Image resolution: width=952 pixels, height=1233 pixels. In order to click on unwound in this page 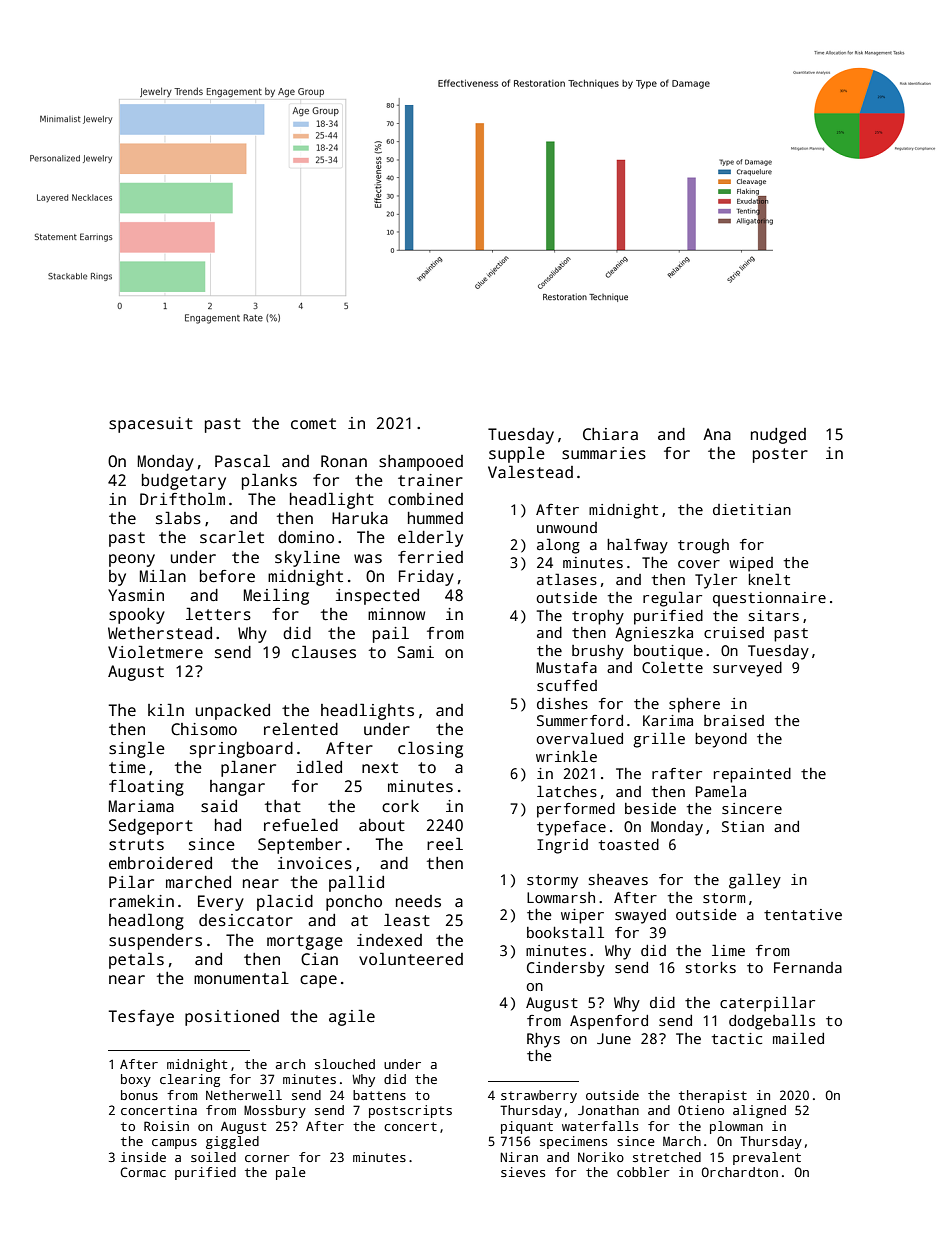, I will do `click(567, 527)`.
